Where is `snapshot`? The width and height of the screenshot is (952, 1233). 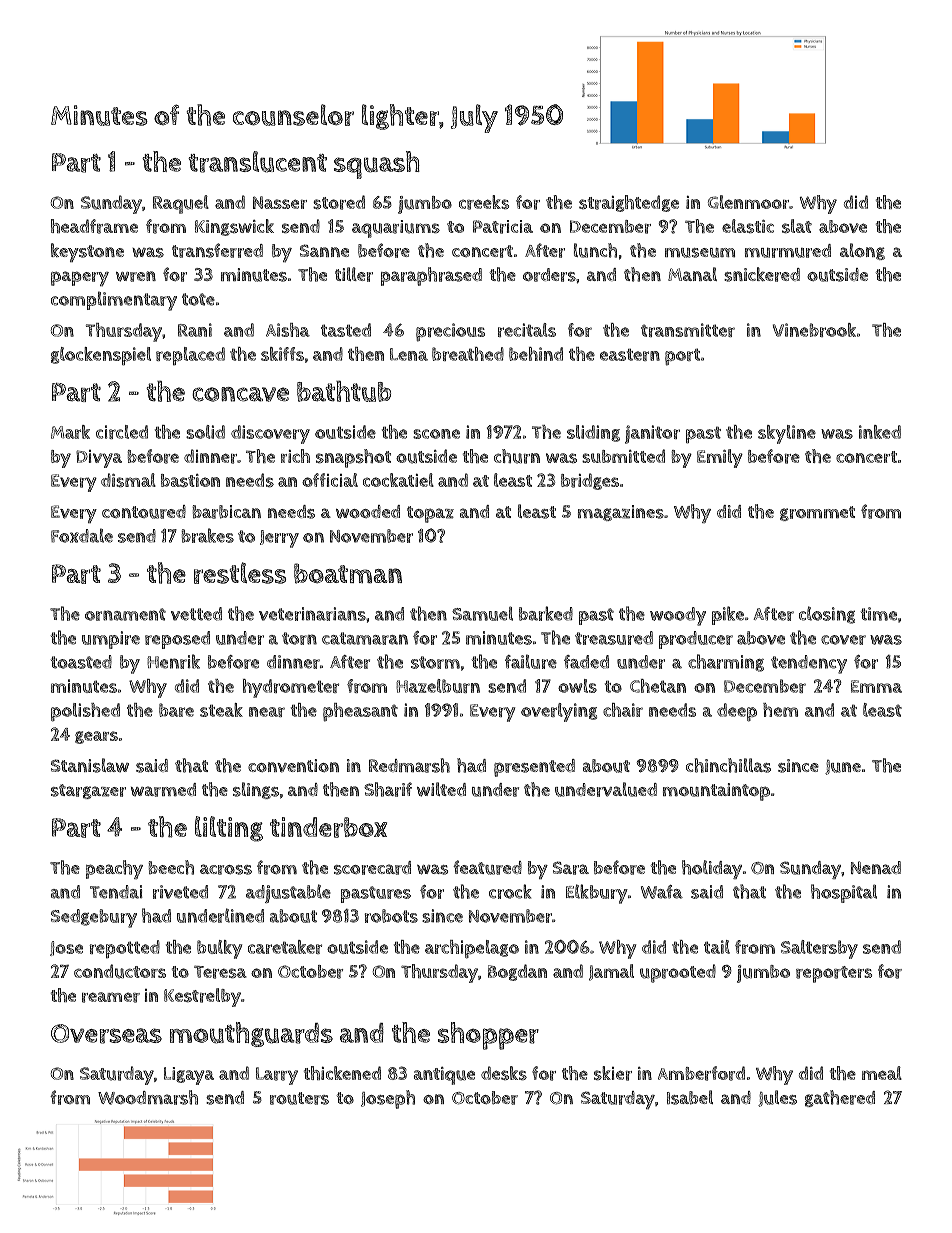
snapshot is located at coordinates (353, 458).
